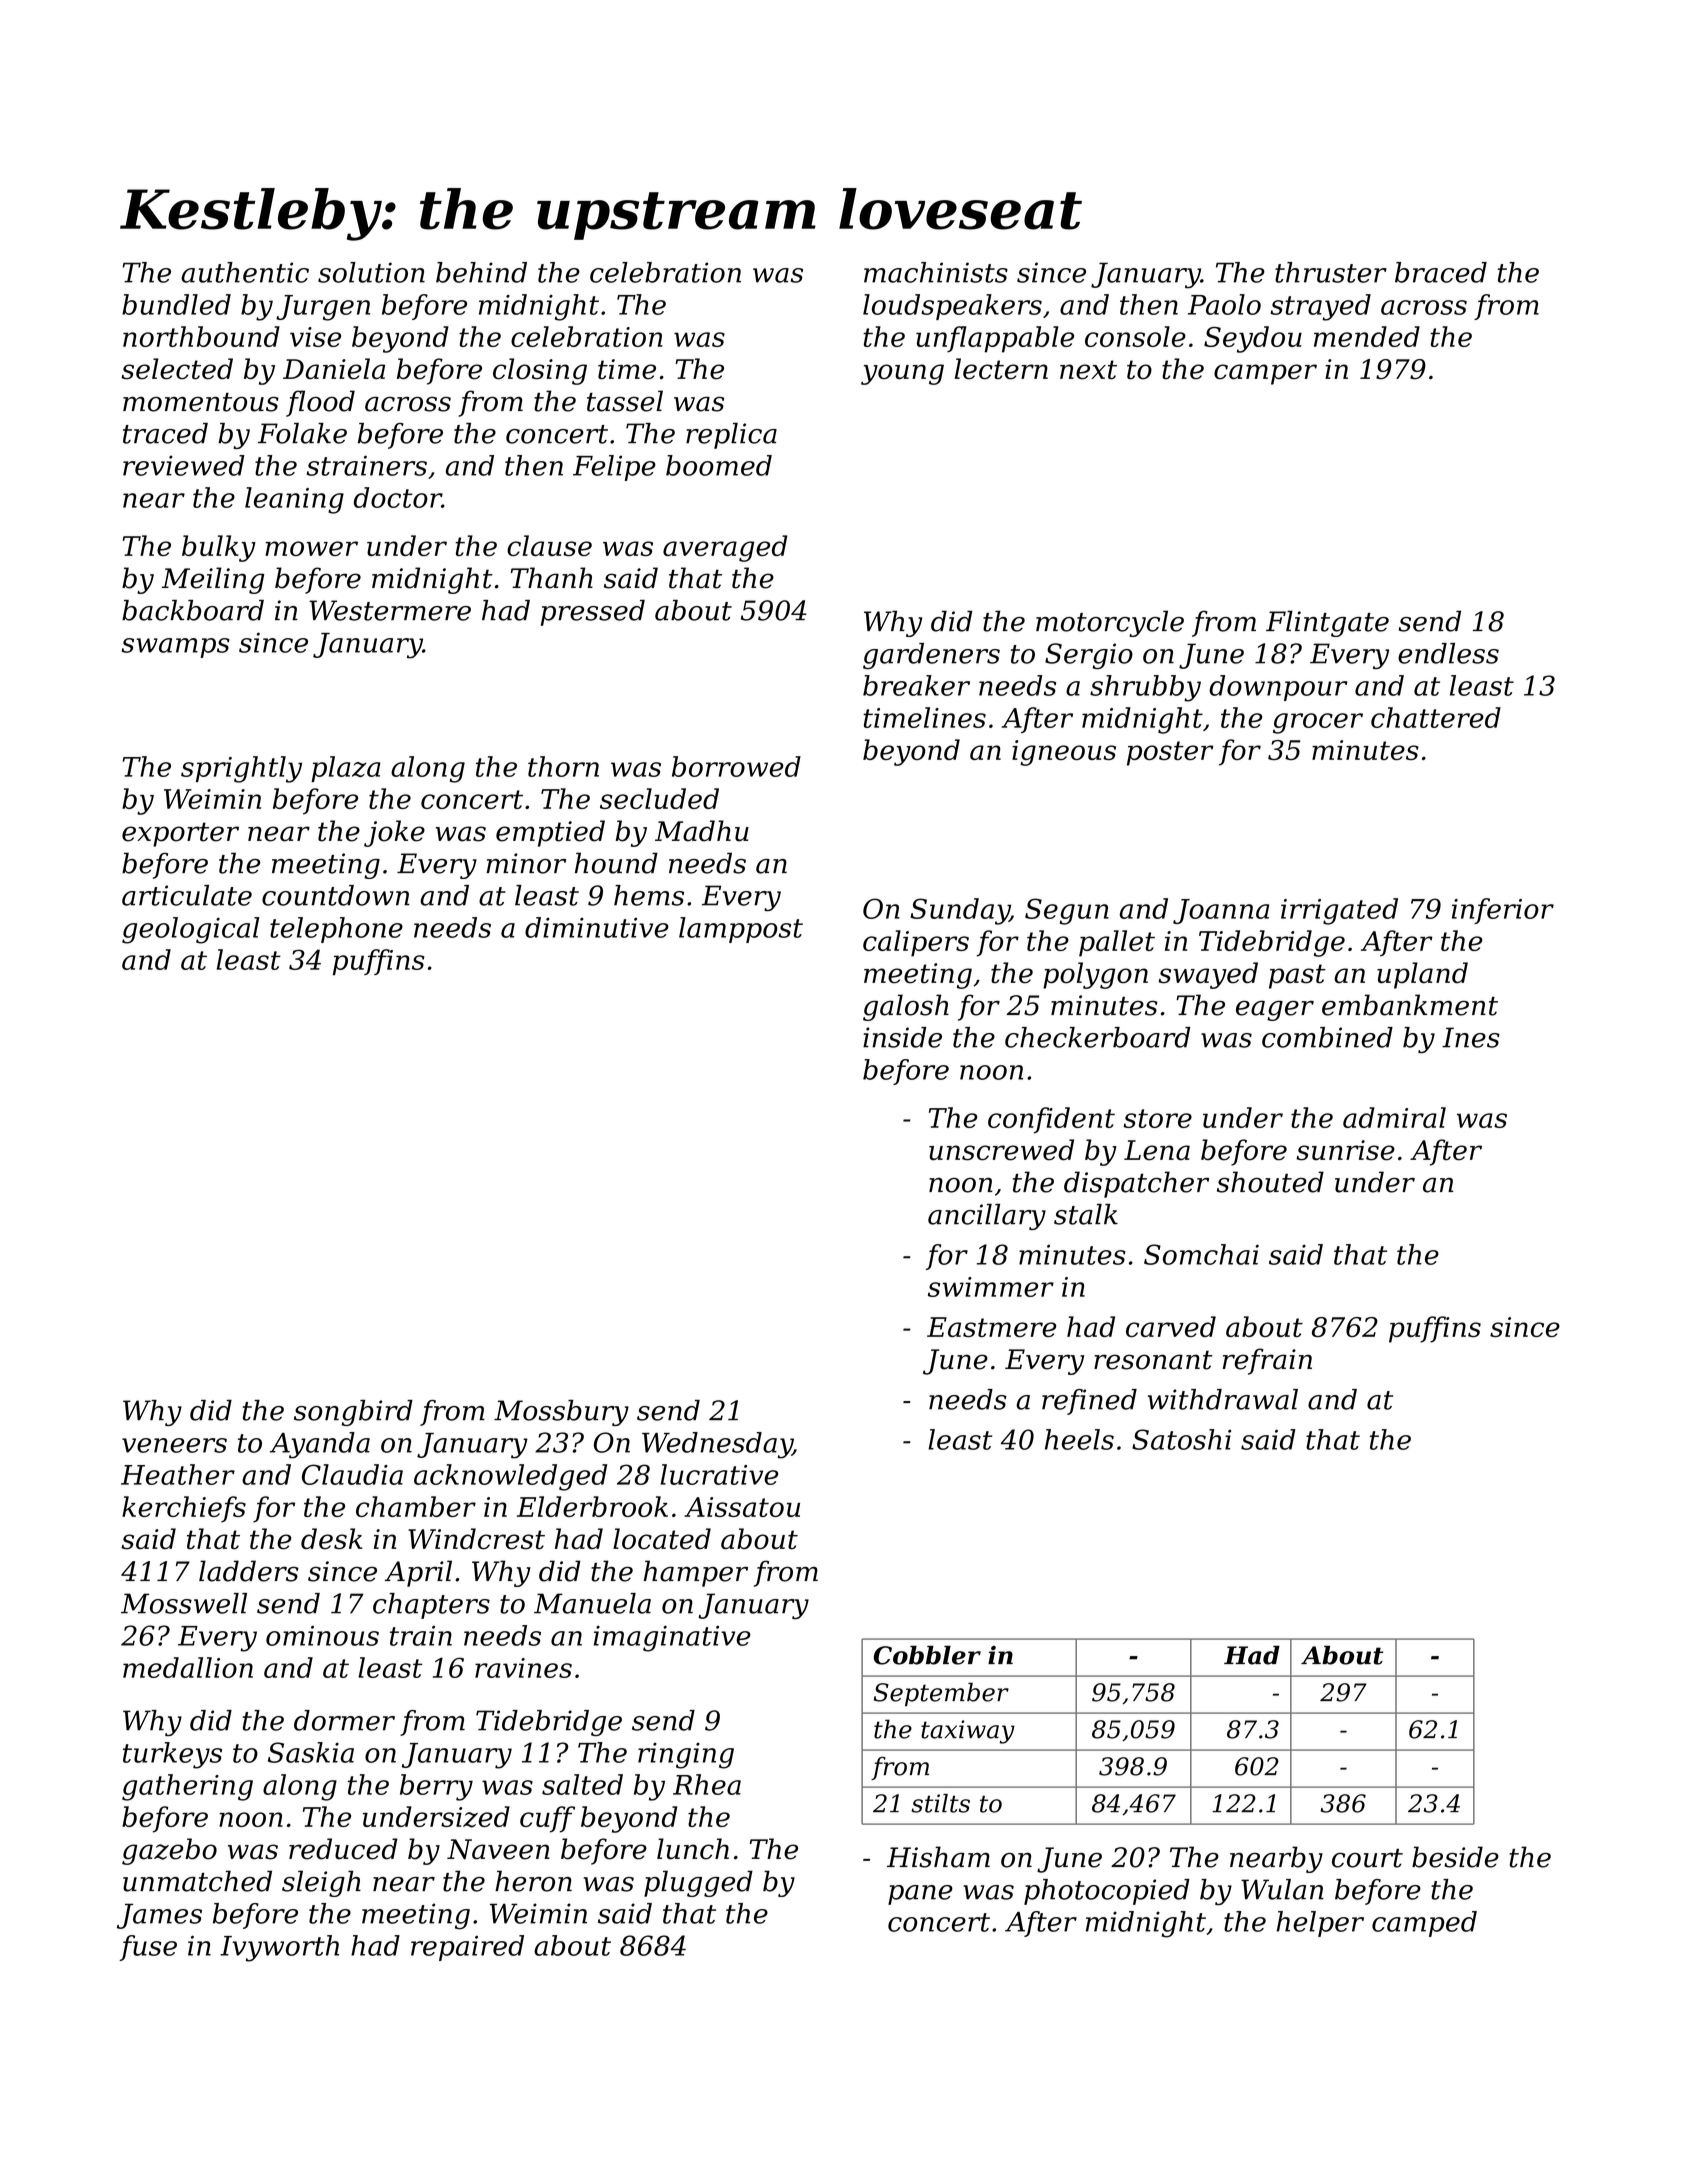 Image resolution: width=1683 pixels, height=2178 pixels. What do you see at coordinates (1441, 272) in the screenshot?
I see `braced` at bounding box center [1441, 272].
